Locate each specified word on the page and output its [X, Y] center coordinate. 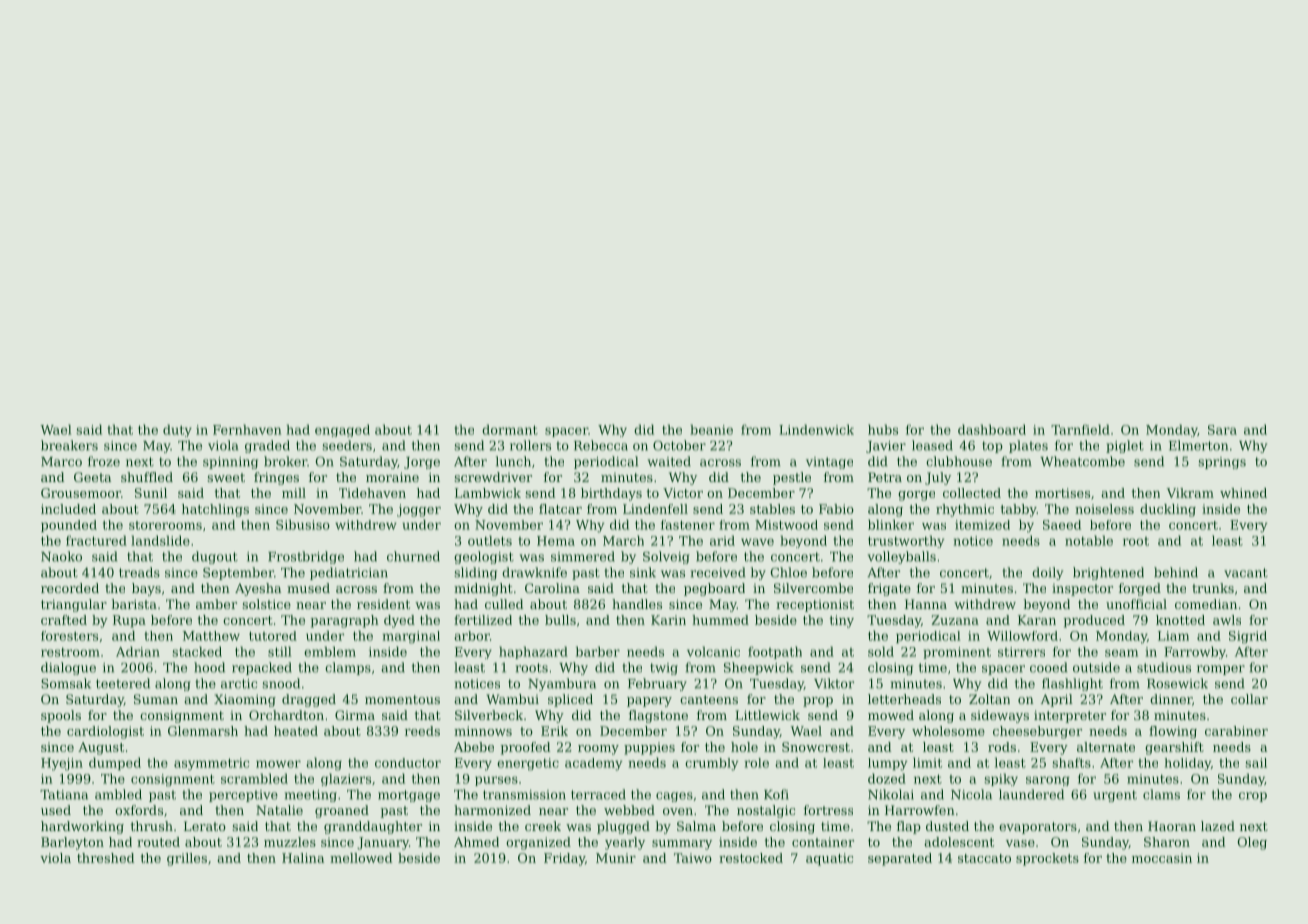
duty [177, 430]
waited [669, 461]
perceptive [243, 796]
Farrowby [1195, 652]
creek [543, 826]
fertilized [483, 620]
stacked [197, 651]
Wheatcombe [1082, 461]
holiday [1188, 764]
